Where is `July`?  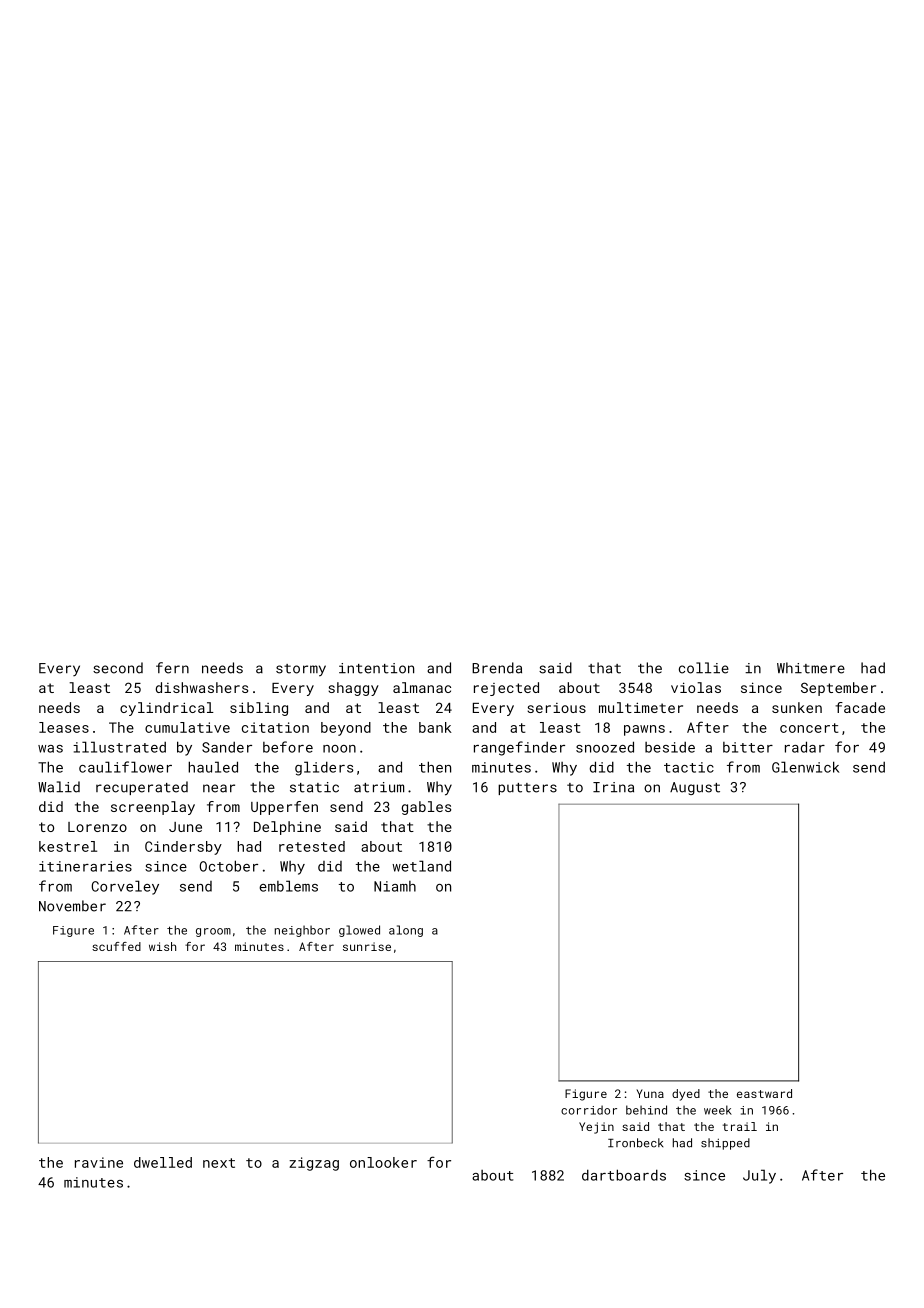
July is located at coordinates (759, 1176).
